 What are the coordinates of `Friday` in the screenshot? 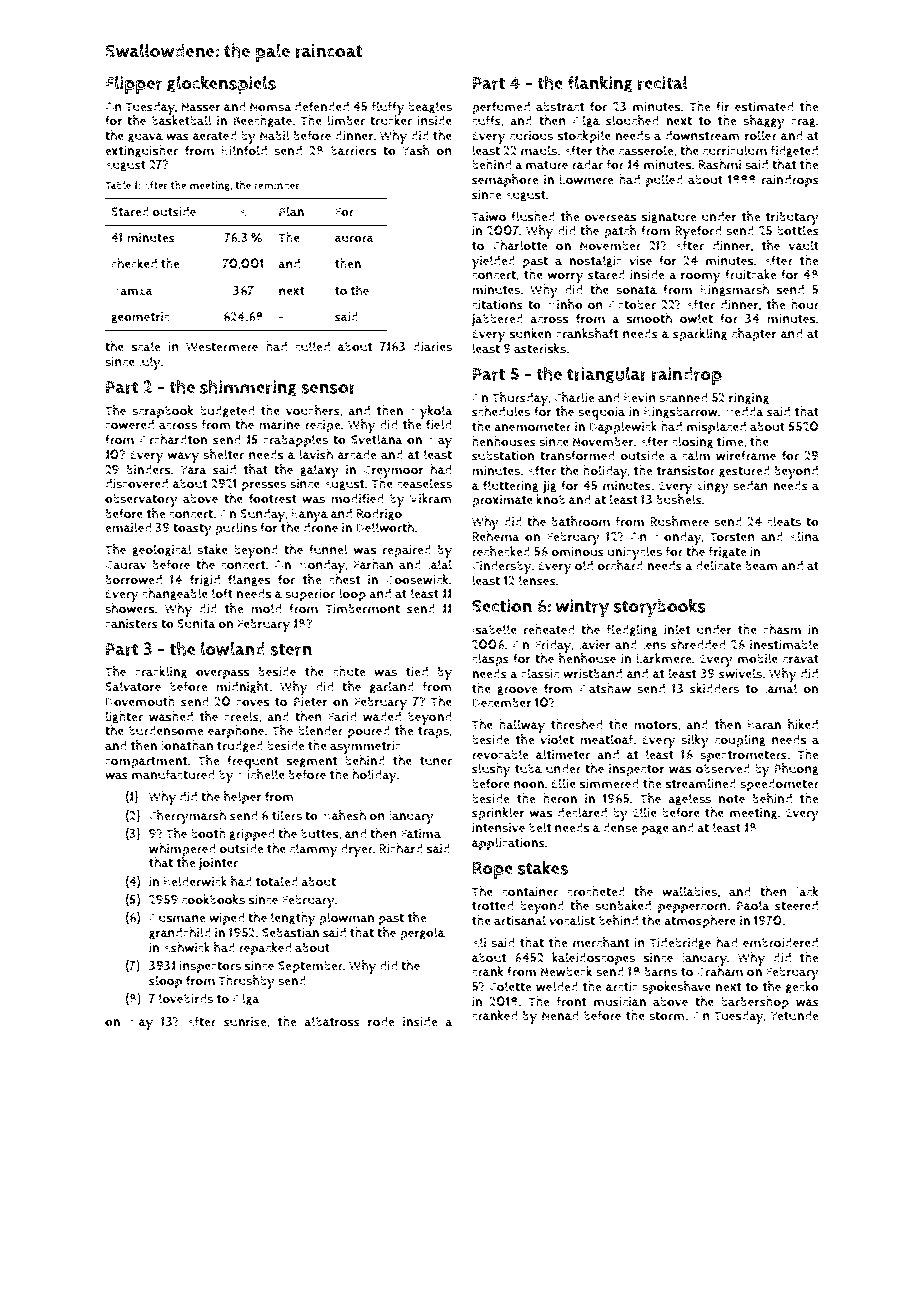 It's located at (553, 646).
